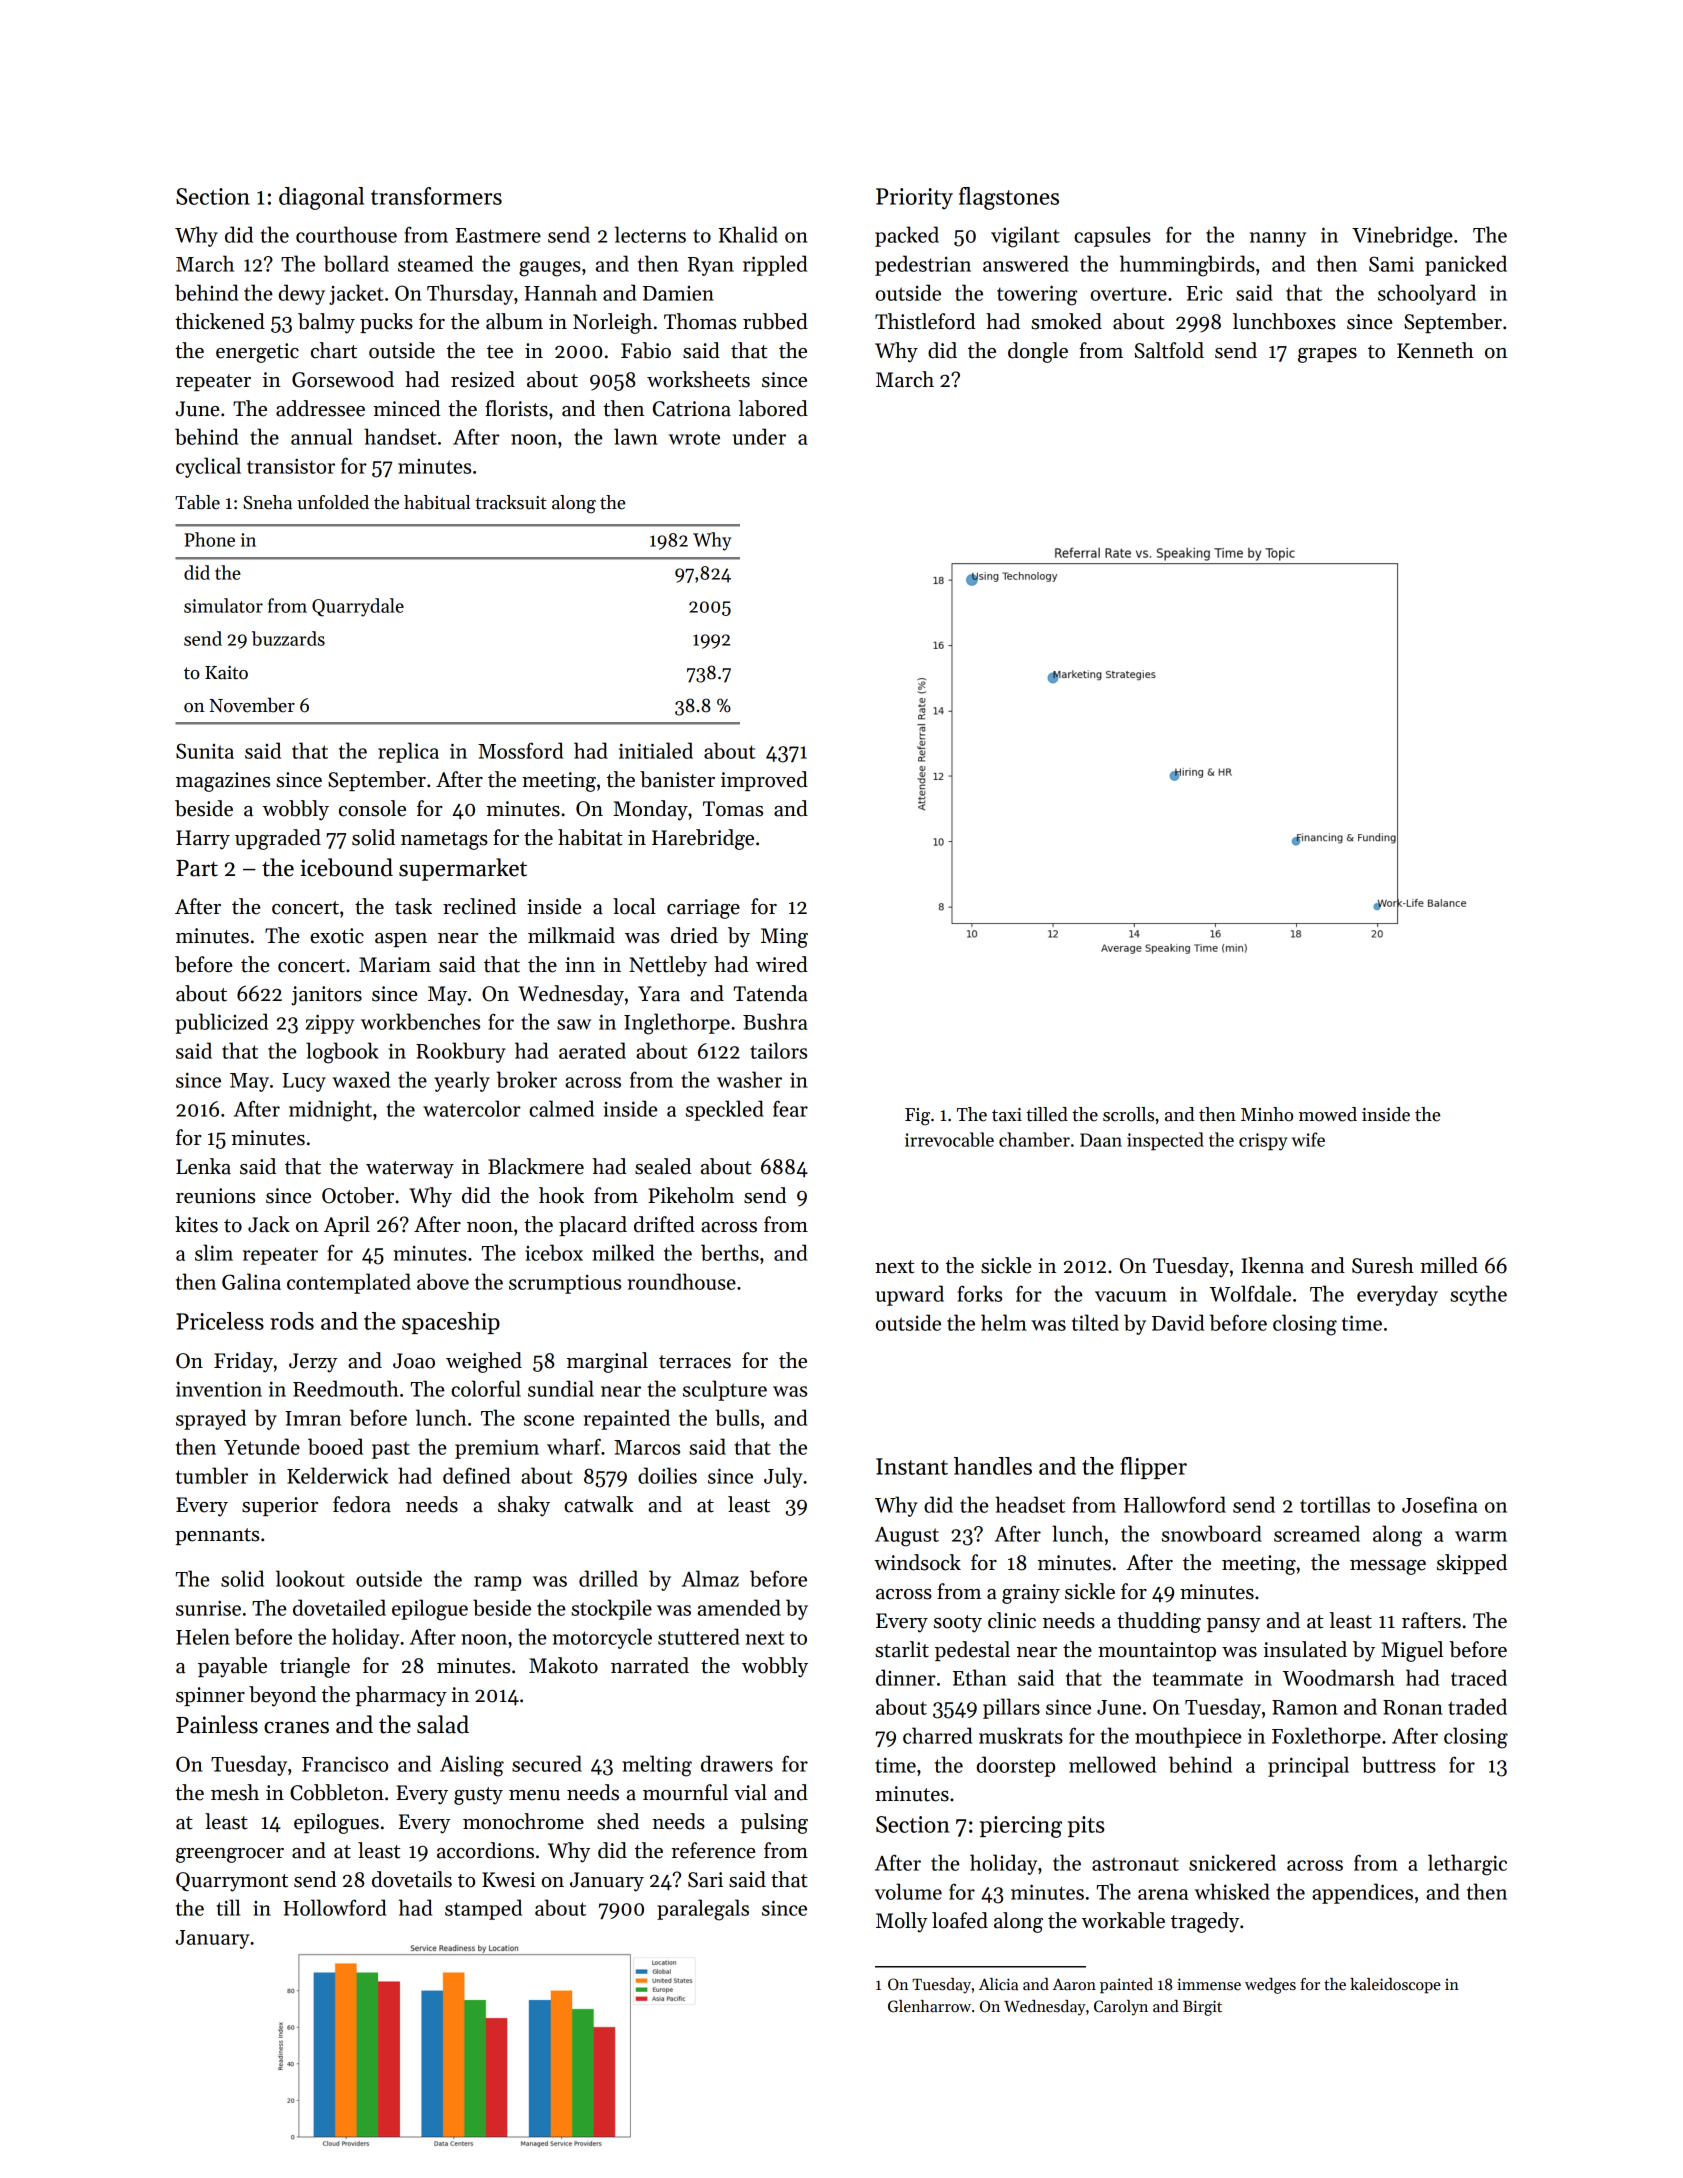 This screenshot has height=2178, width=1683. What do you see at coordinates (221, 1023) in the screenshot?
I see `publicized` at bounding box center [221, 1023].
